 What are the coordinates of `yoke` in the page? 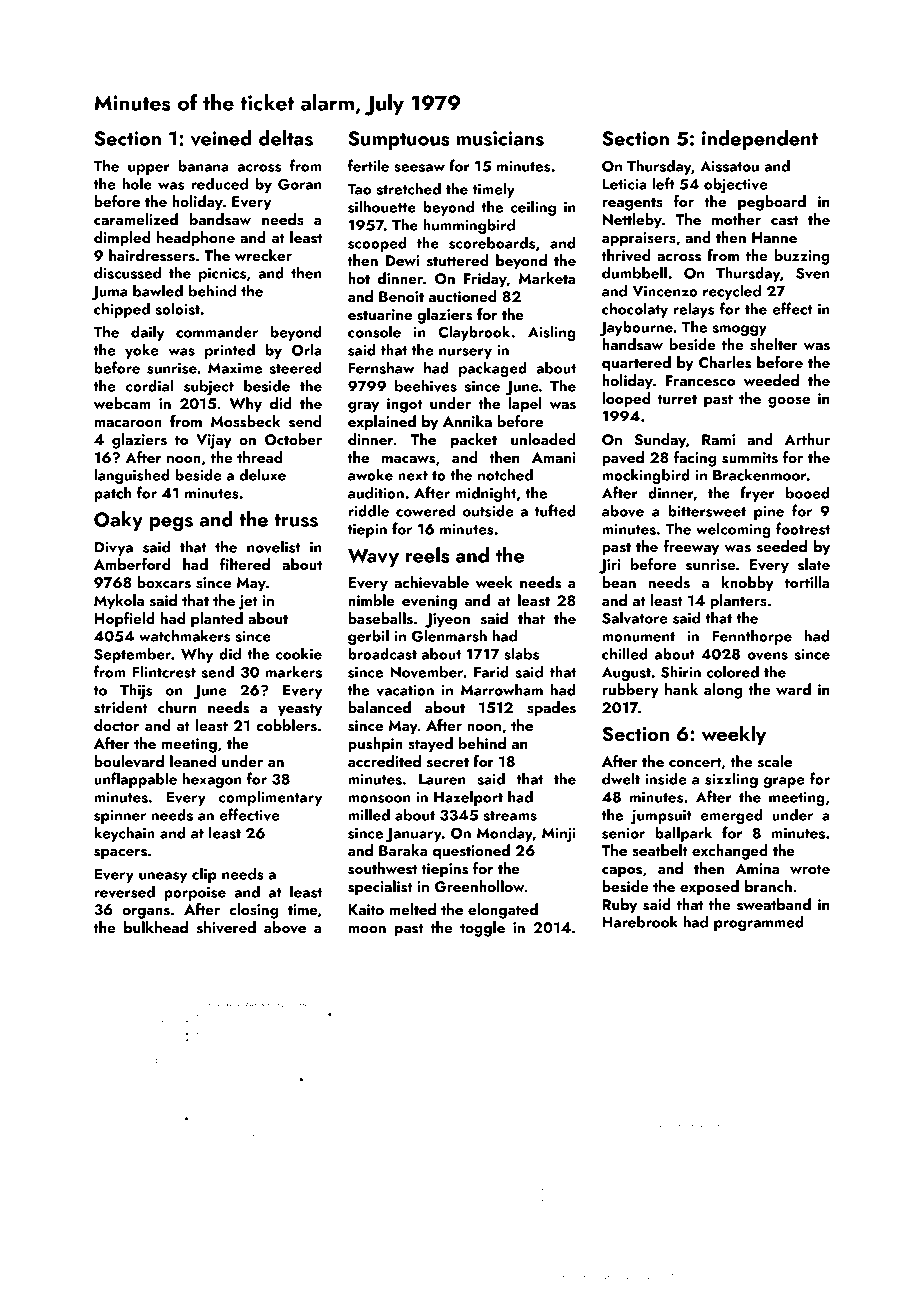 It's located at (142, 351).
